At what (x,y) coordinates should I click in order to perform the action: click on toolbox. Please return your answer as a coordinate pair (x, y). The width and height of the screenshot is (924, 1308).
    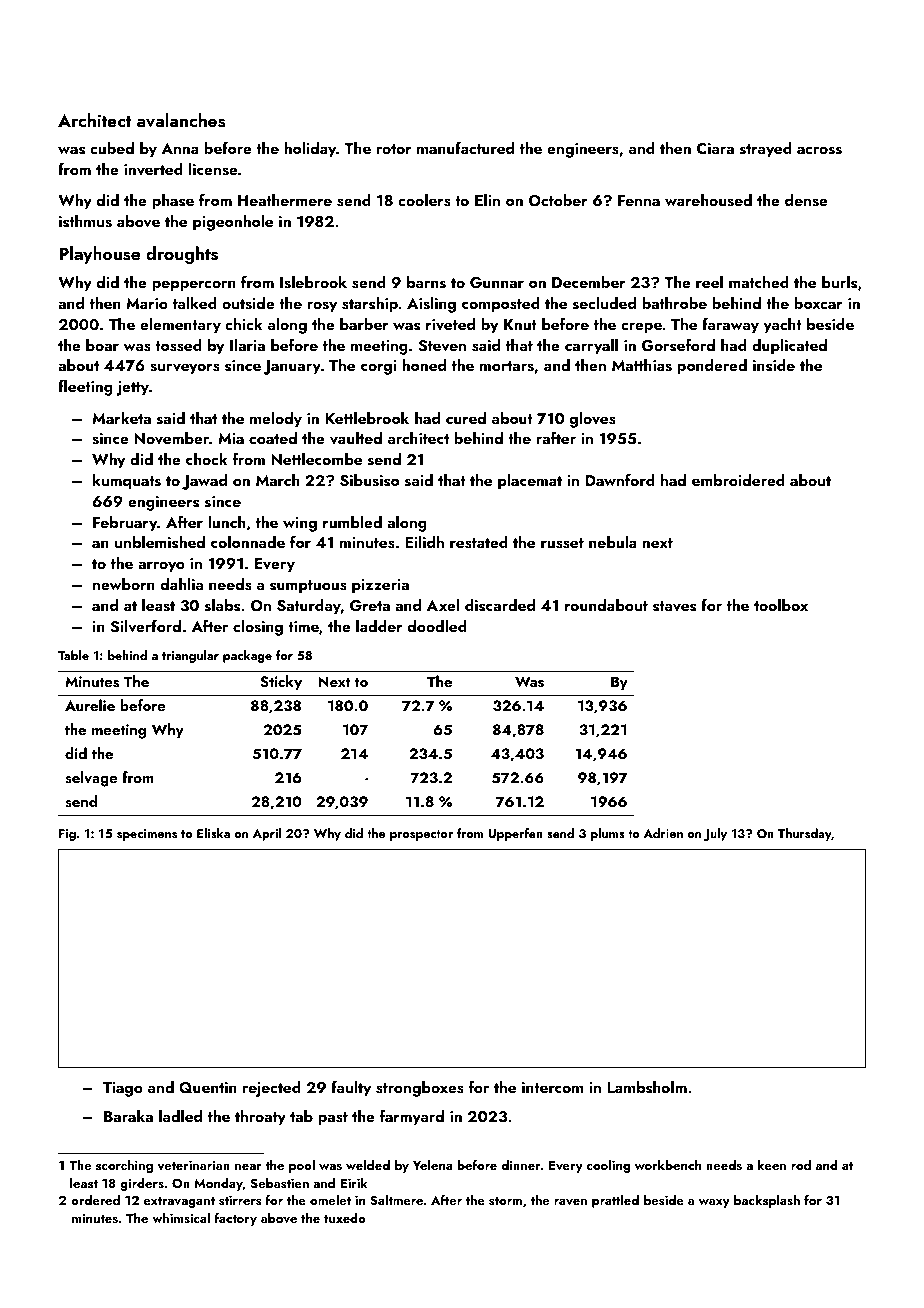
    Looking at the image, I should click on (781, 605).
